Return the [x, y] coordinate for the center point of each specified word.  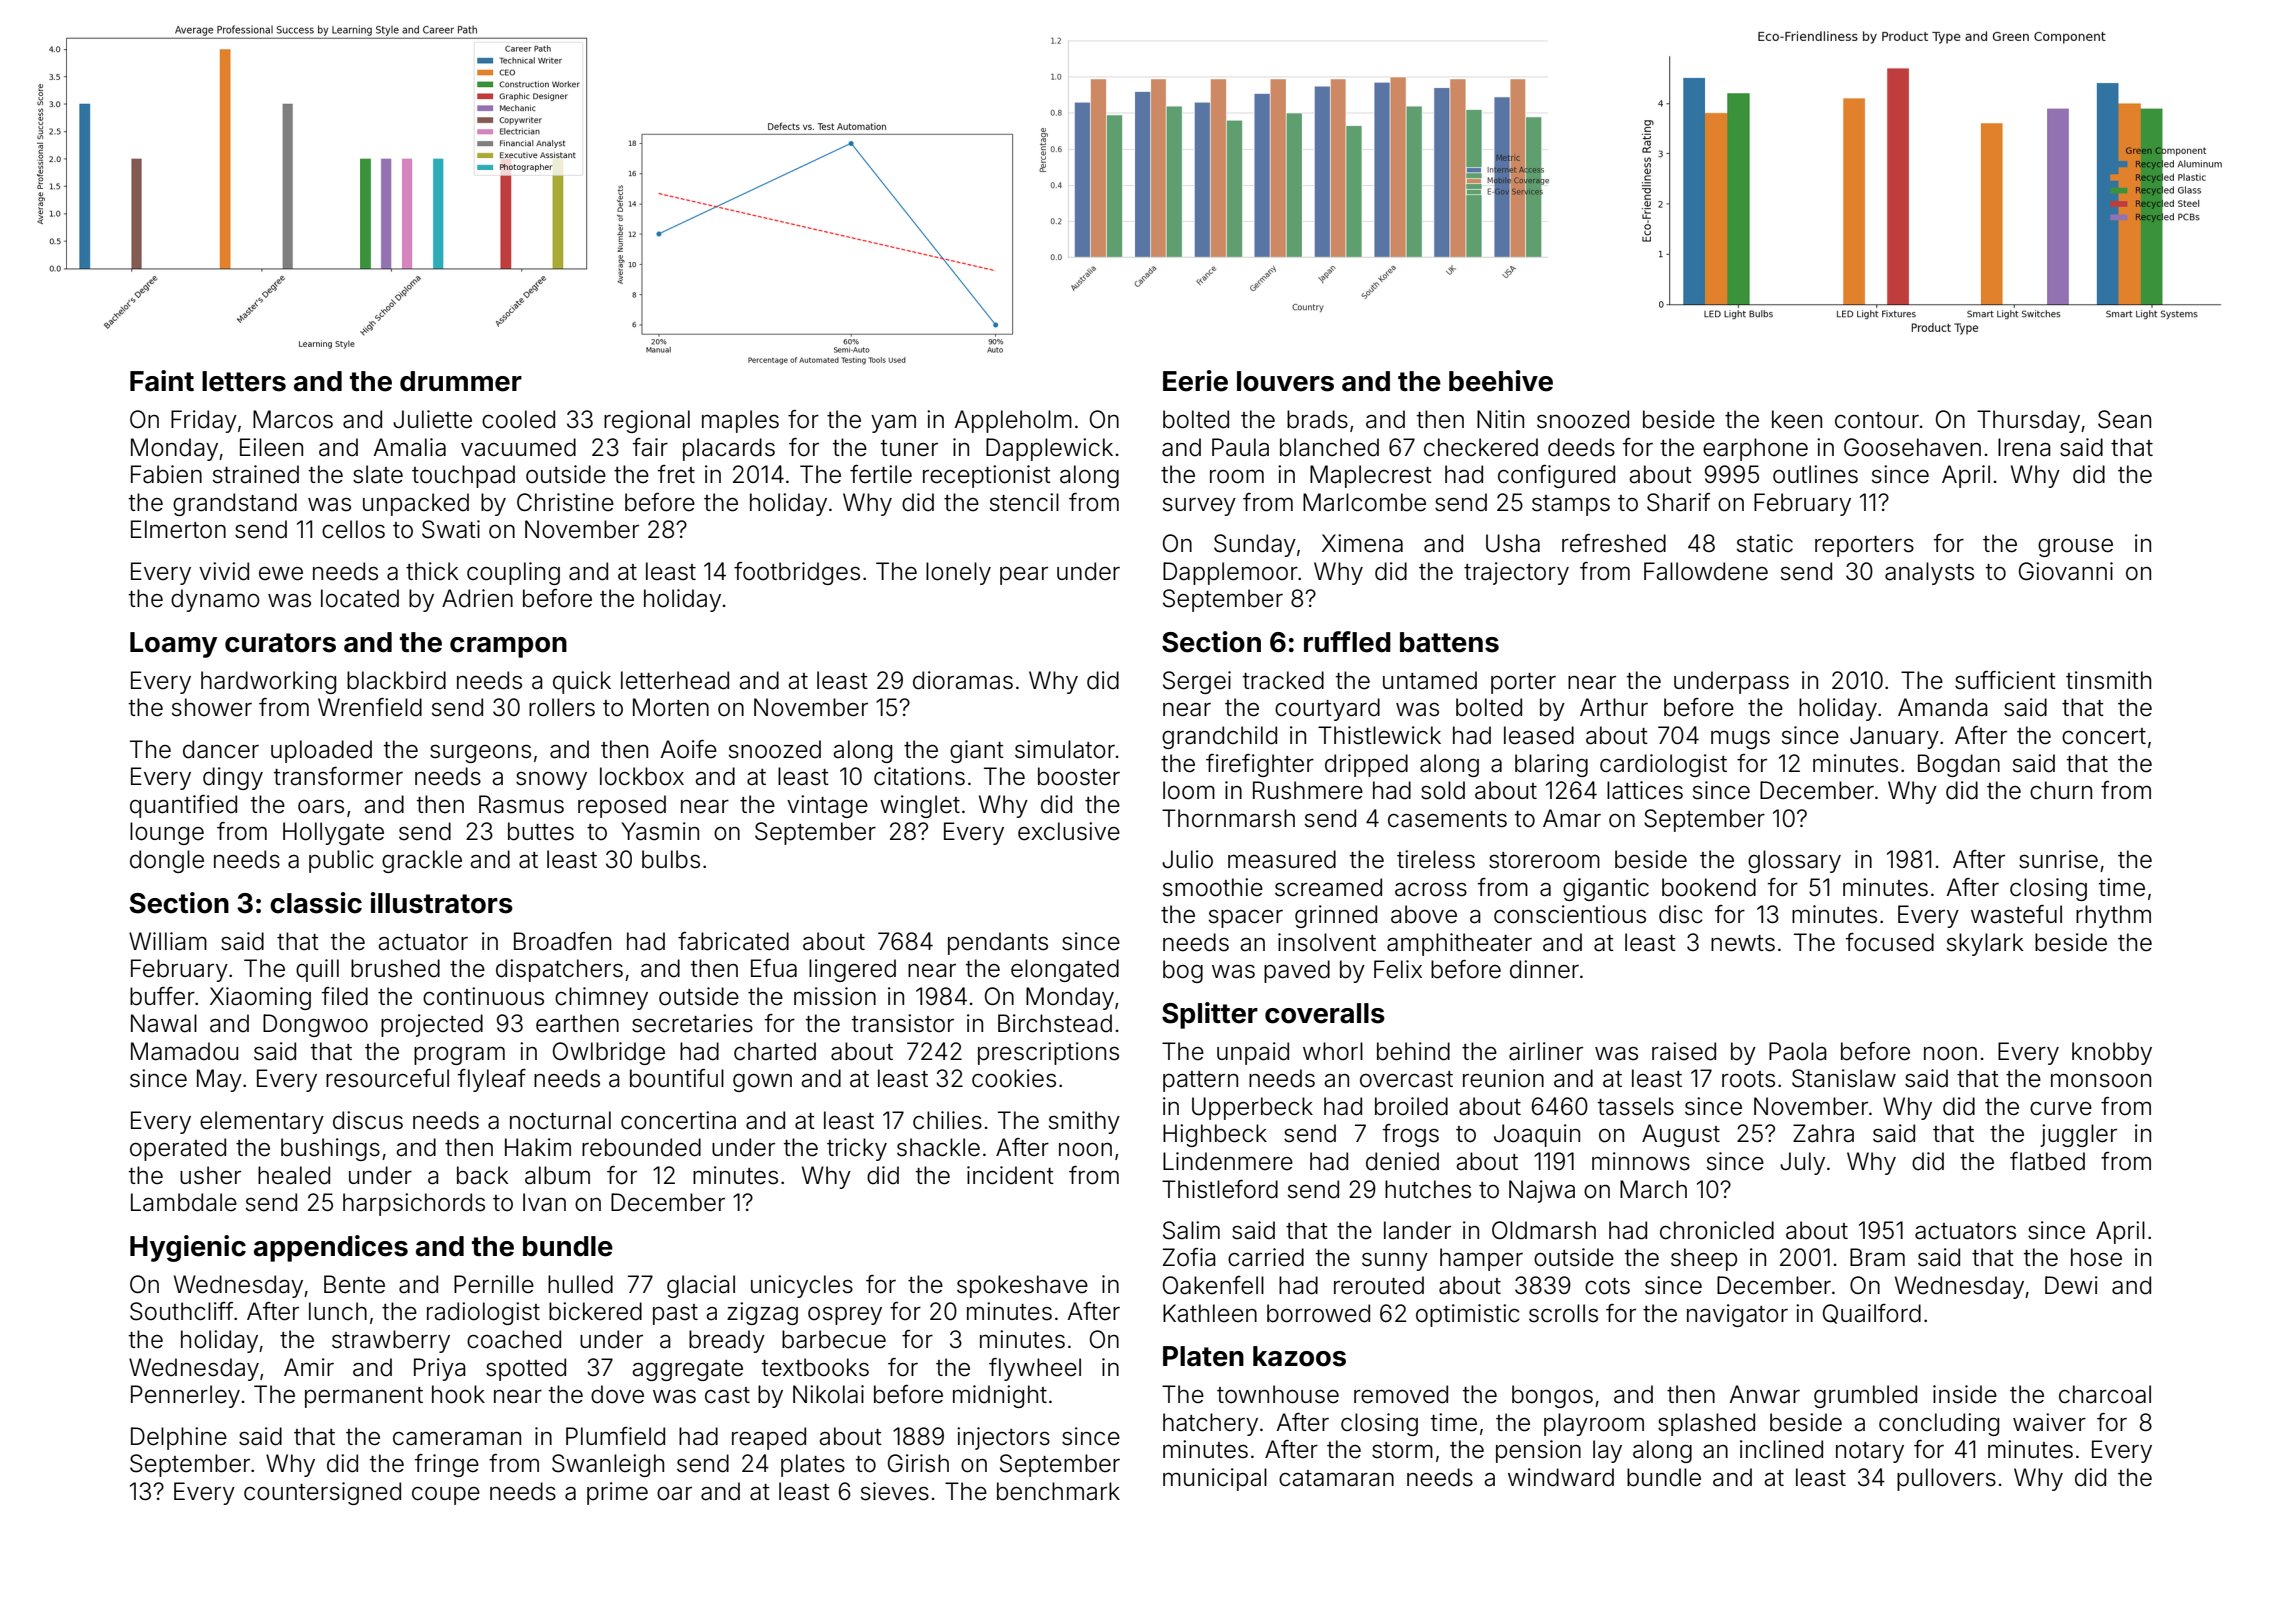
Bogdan [1959, 765]
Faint [162, 381]
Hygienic [188, 1248]
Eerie [1195, 381]
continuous [483, 996]
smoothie [1213, 887]
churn [2061, 790]
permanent [364, 1397]
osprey [845, 1315]
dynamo [215, 600]
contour [1877, 420]
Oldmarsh [1544, 1230]
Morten [671, 707]
